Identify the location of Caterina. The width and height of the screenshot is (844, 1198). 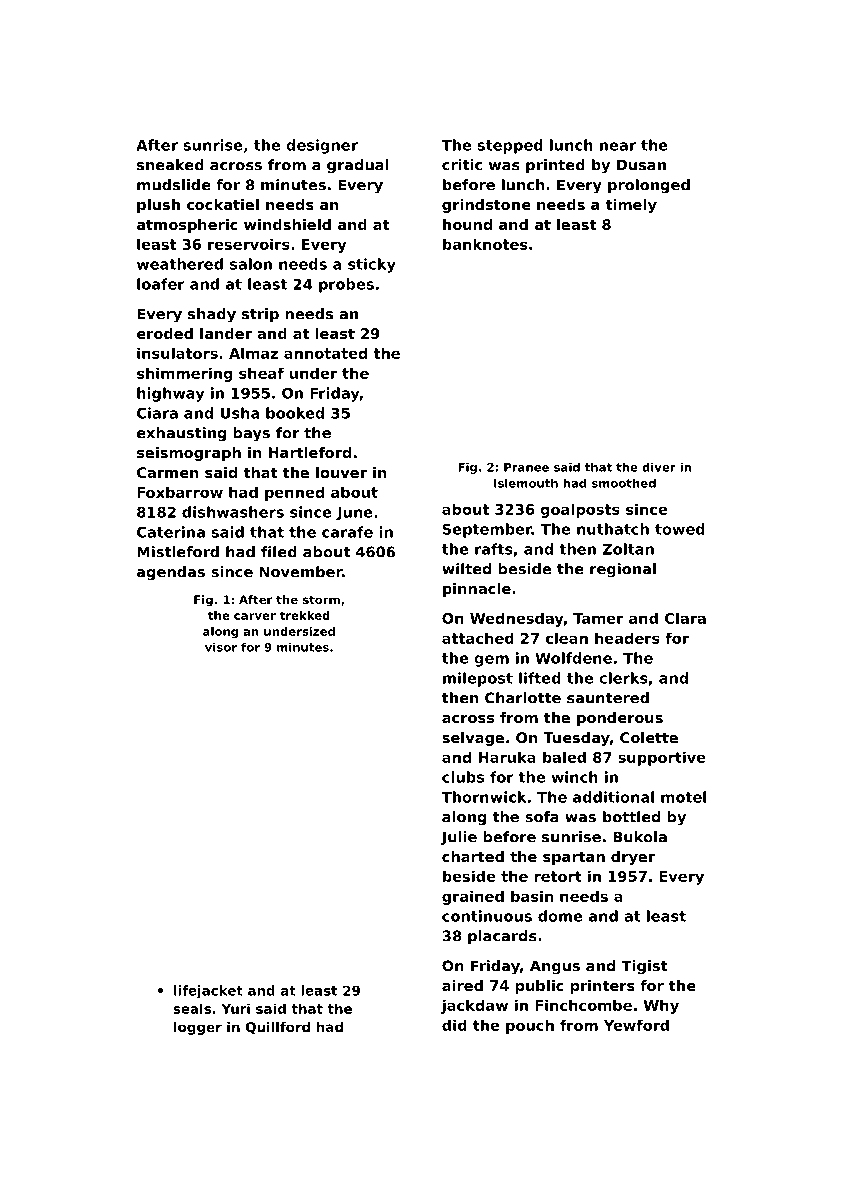
(171, 532).
